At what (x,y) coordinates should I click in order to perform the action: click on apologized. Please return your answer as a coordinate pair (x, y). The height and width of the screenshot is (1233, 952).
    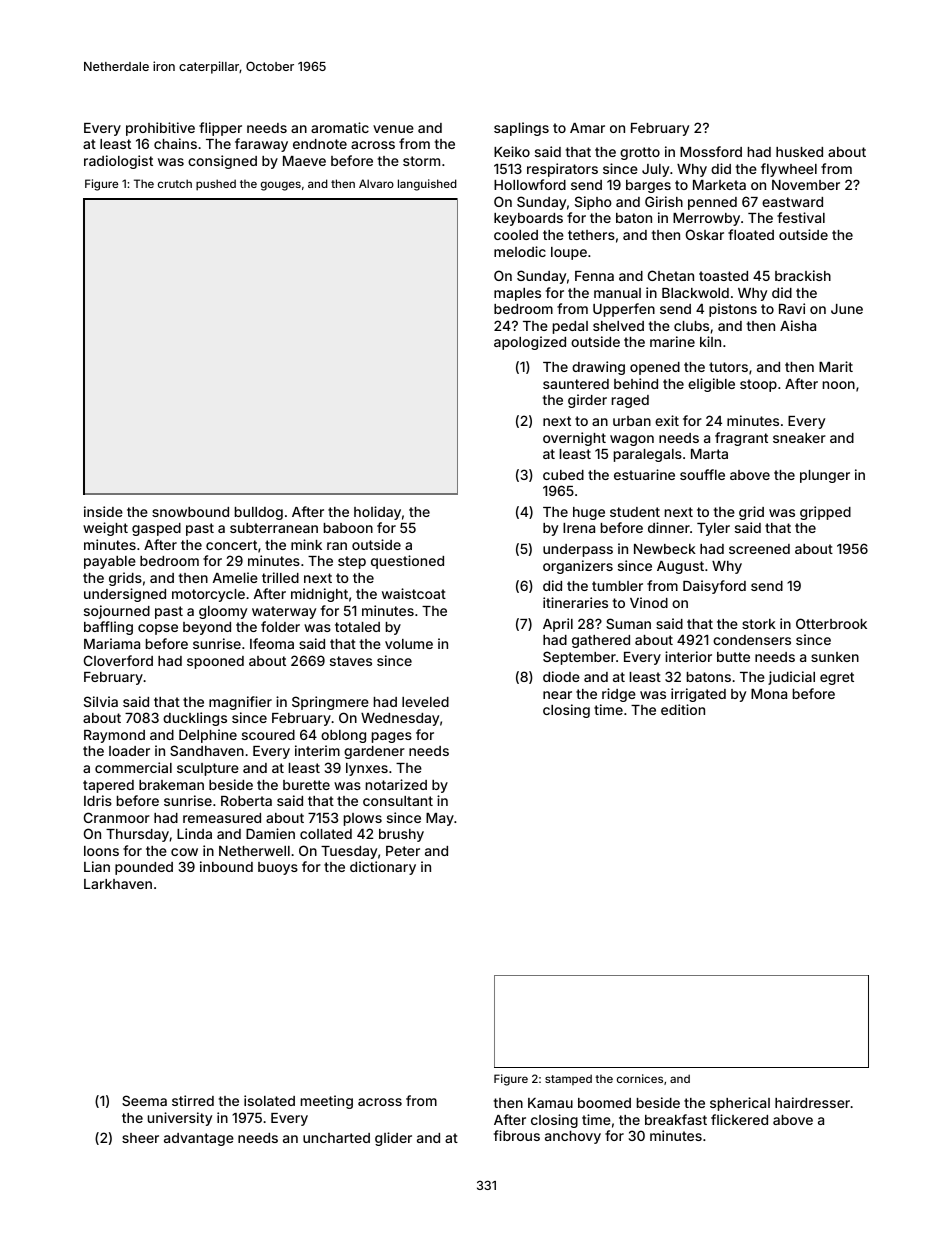
    Looking at the image, I should click on (530, 343).
